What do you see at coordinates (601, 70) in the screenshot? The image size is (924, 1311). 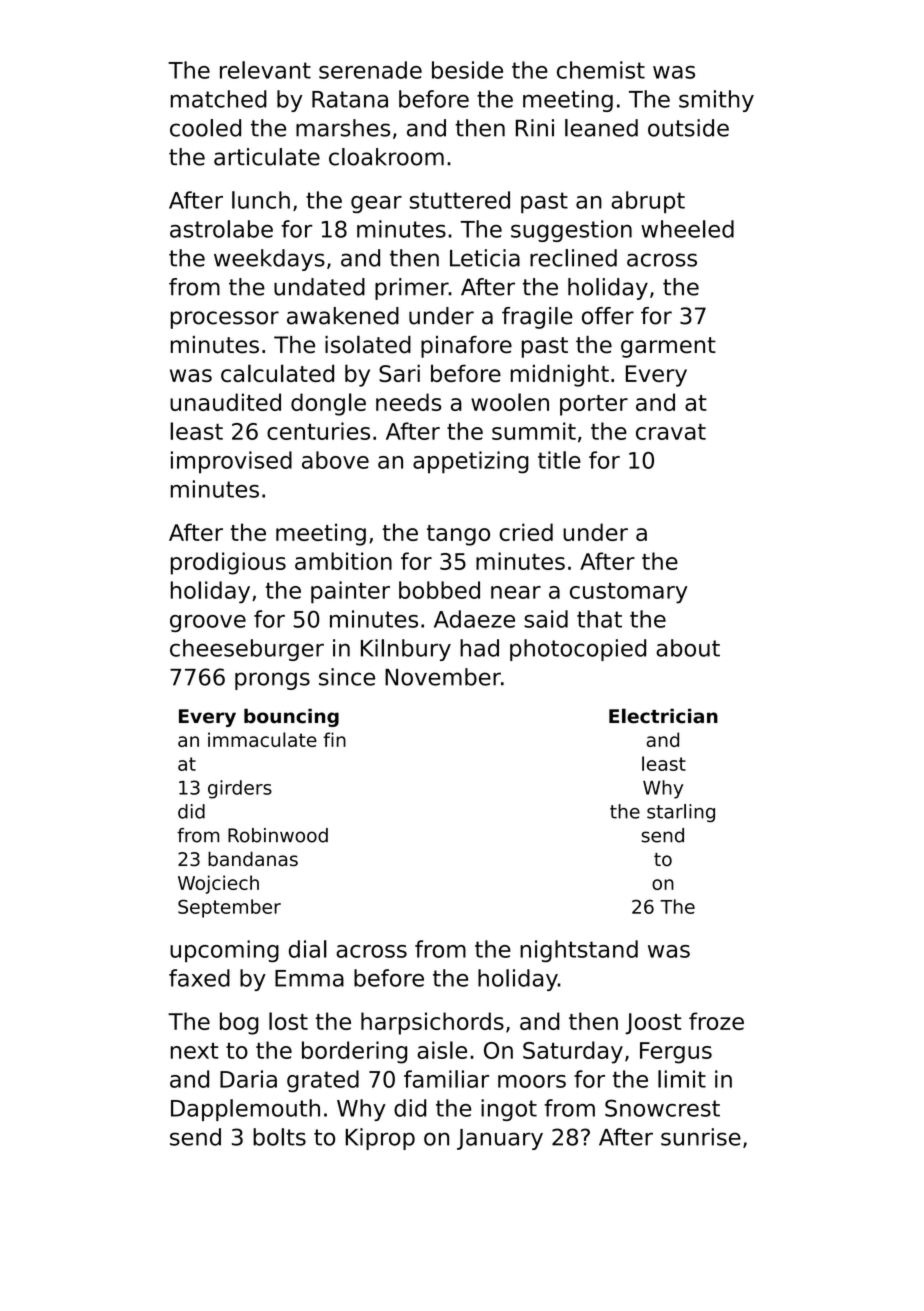 I see `chemist` at bounding box center [601, 70].
